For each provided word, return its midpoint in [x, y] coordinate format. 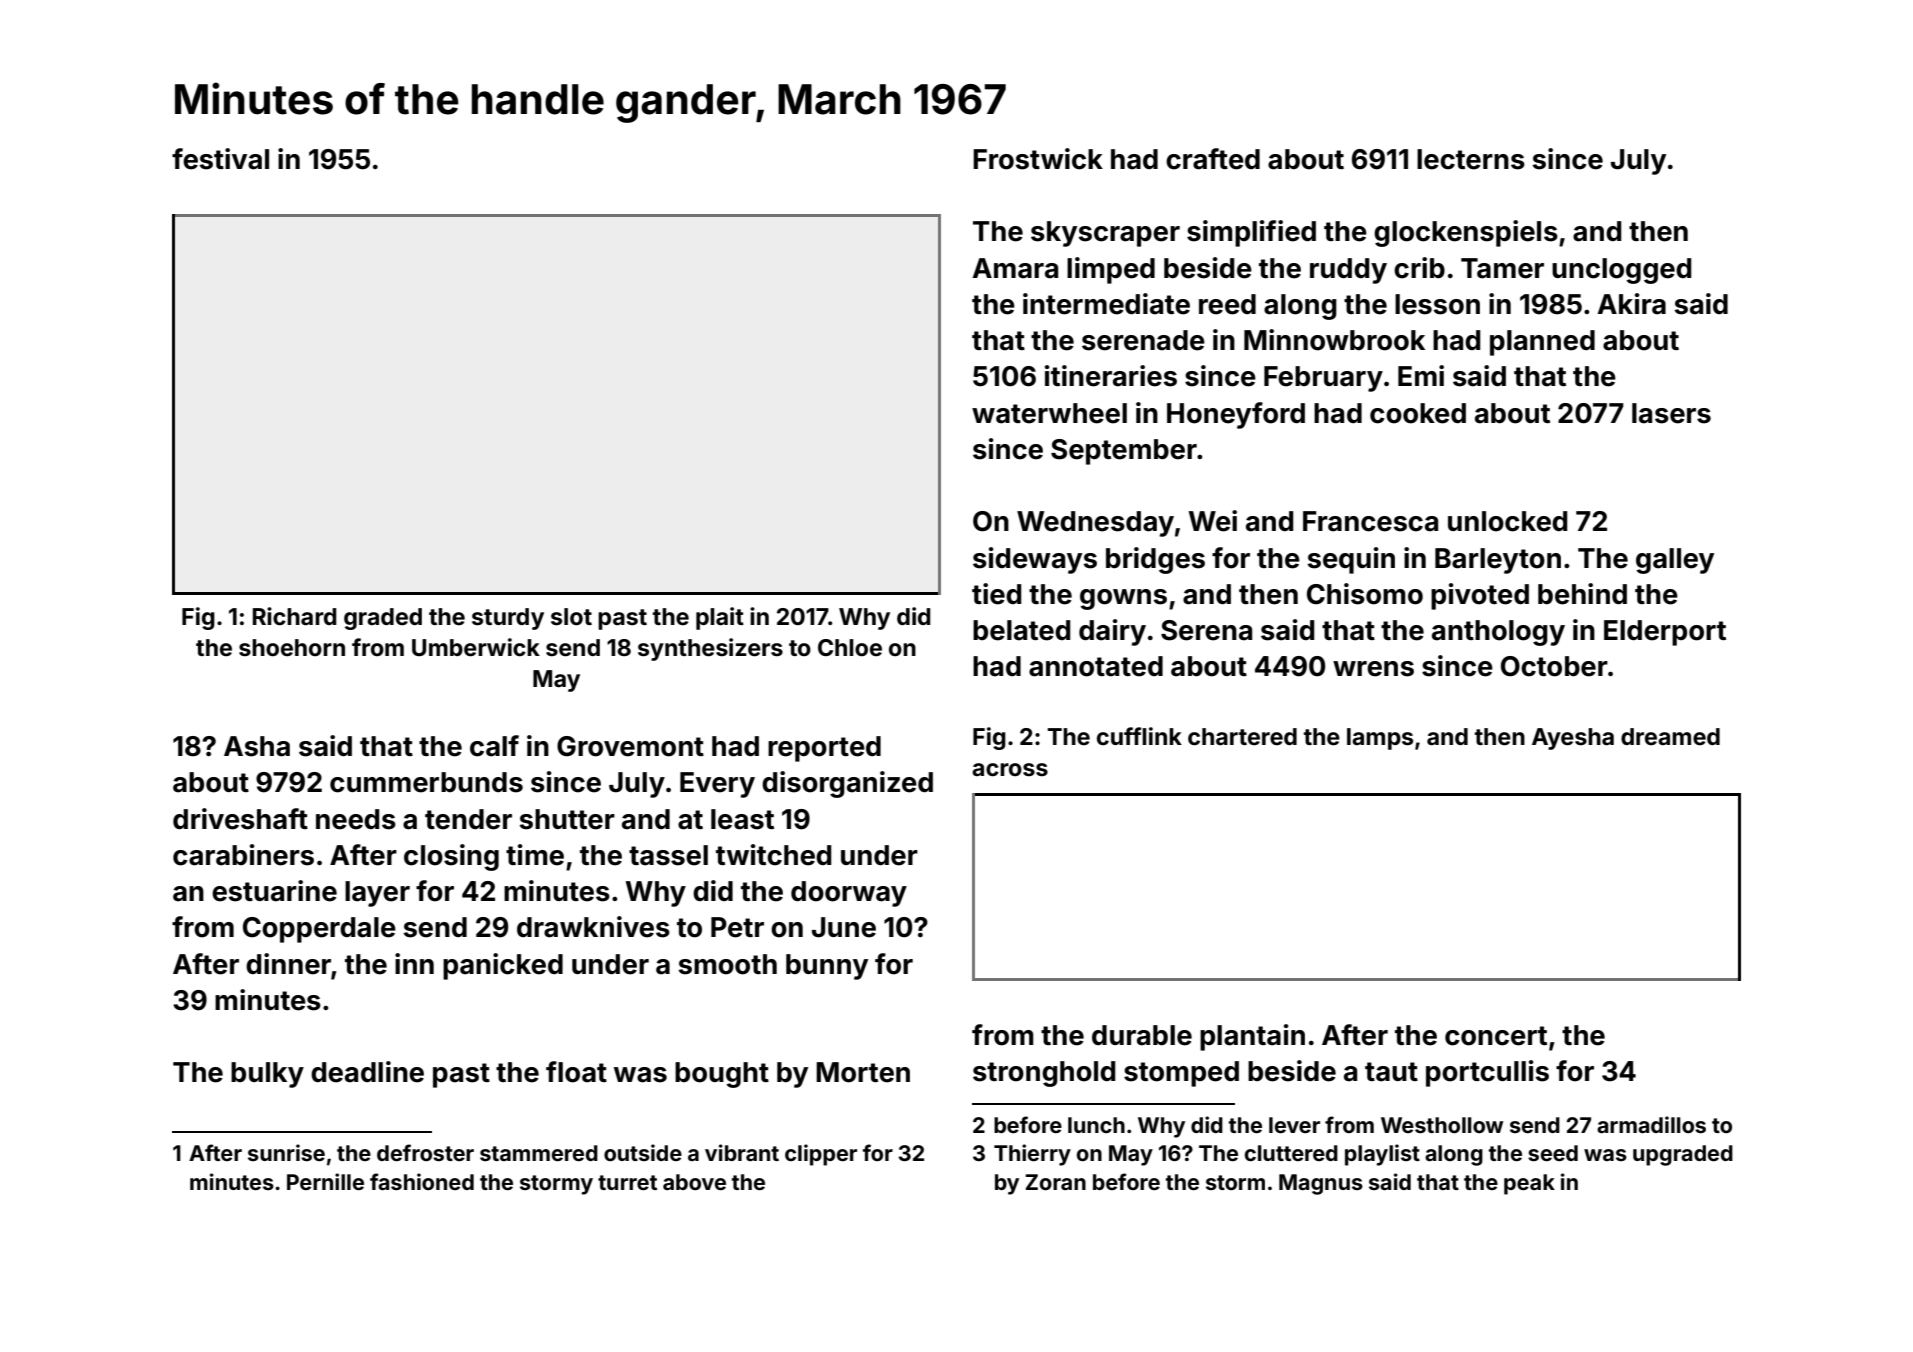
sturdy [508, 619]
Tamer [1502, 268]
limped [1111, 270]
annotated [1096, 666]
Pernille [325, 1181]
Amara [1015, 268]
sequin [1351, 560]
